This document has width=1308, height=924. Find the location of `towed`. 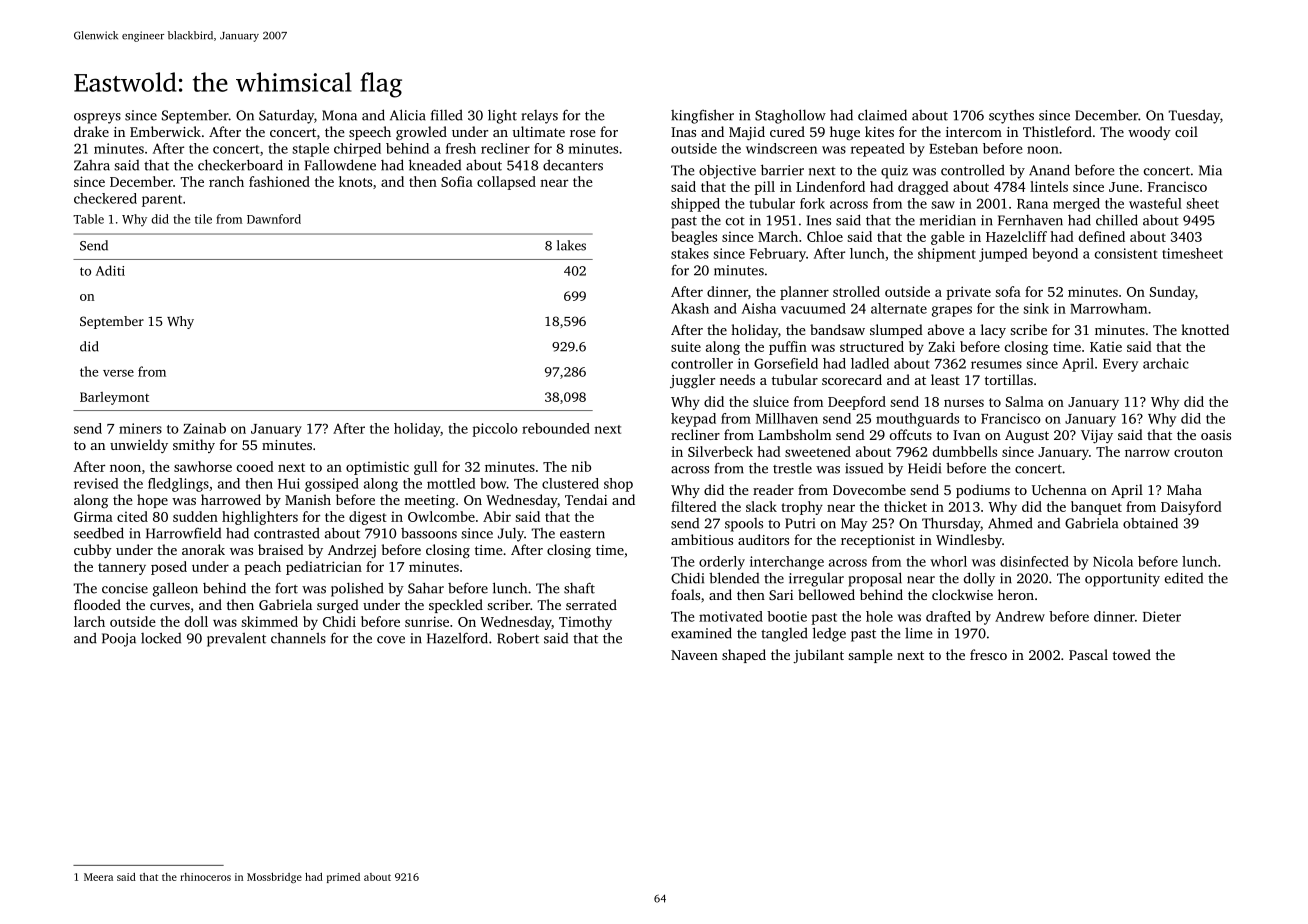

towed is located at coordinates (1132, 654).
